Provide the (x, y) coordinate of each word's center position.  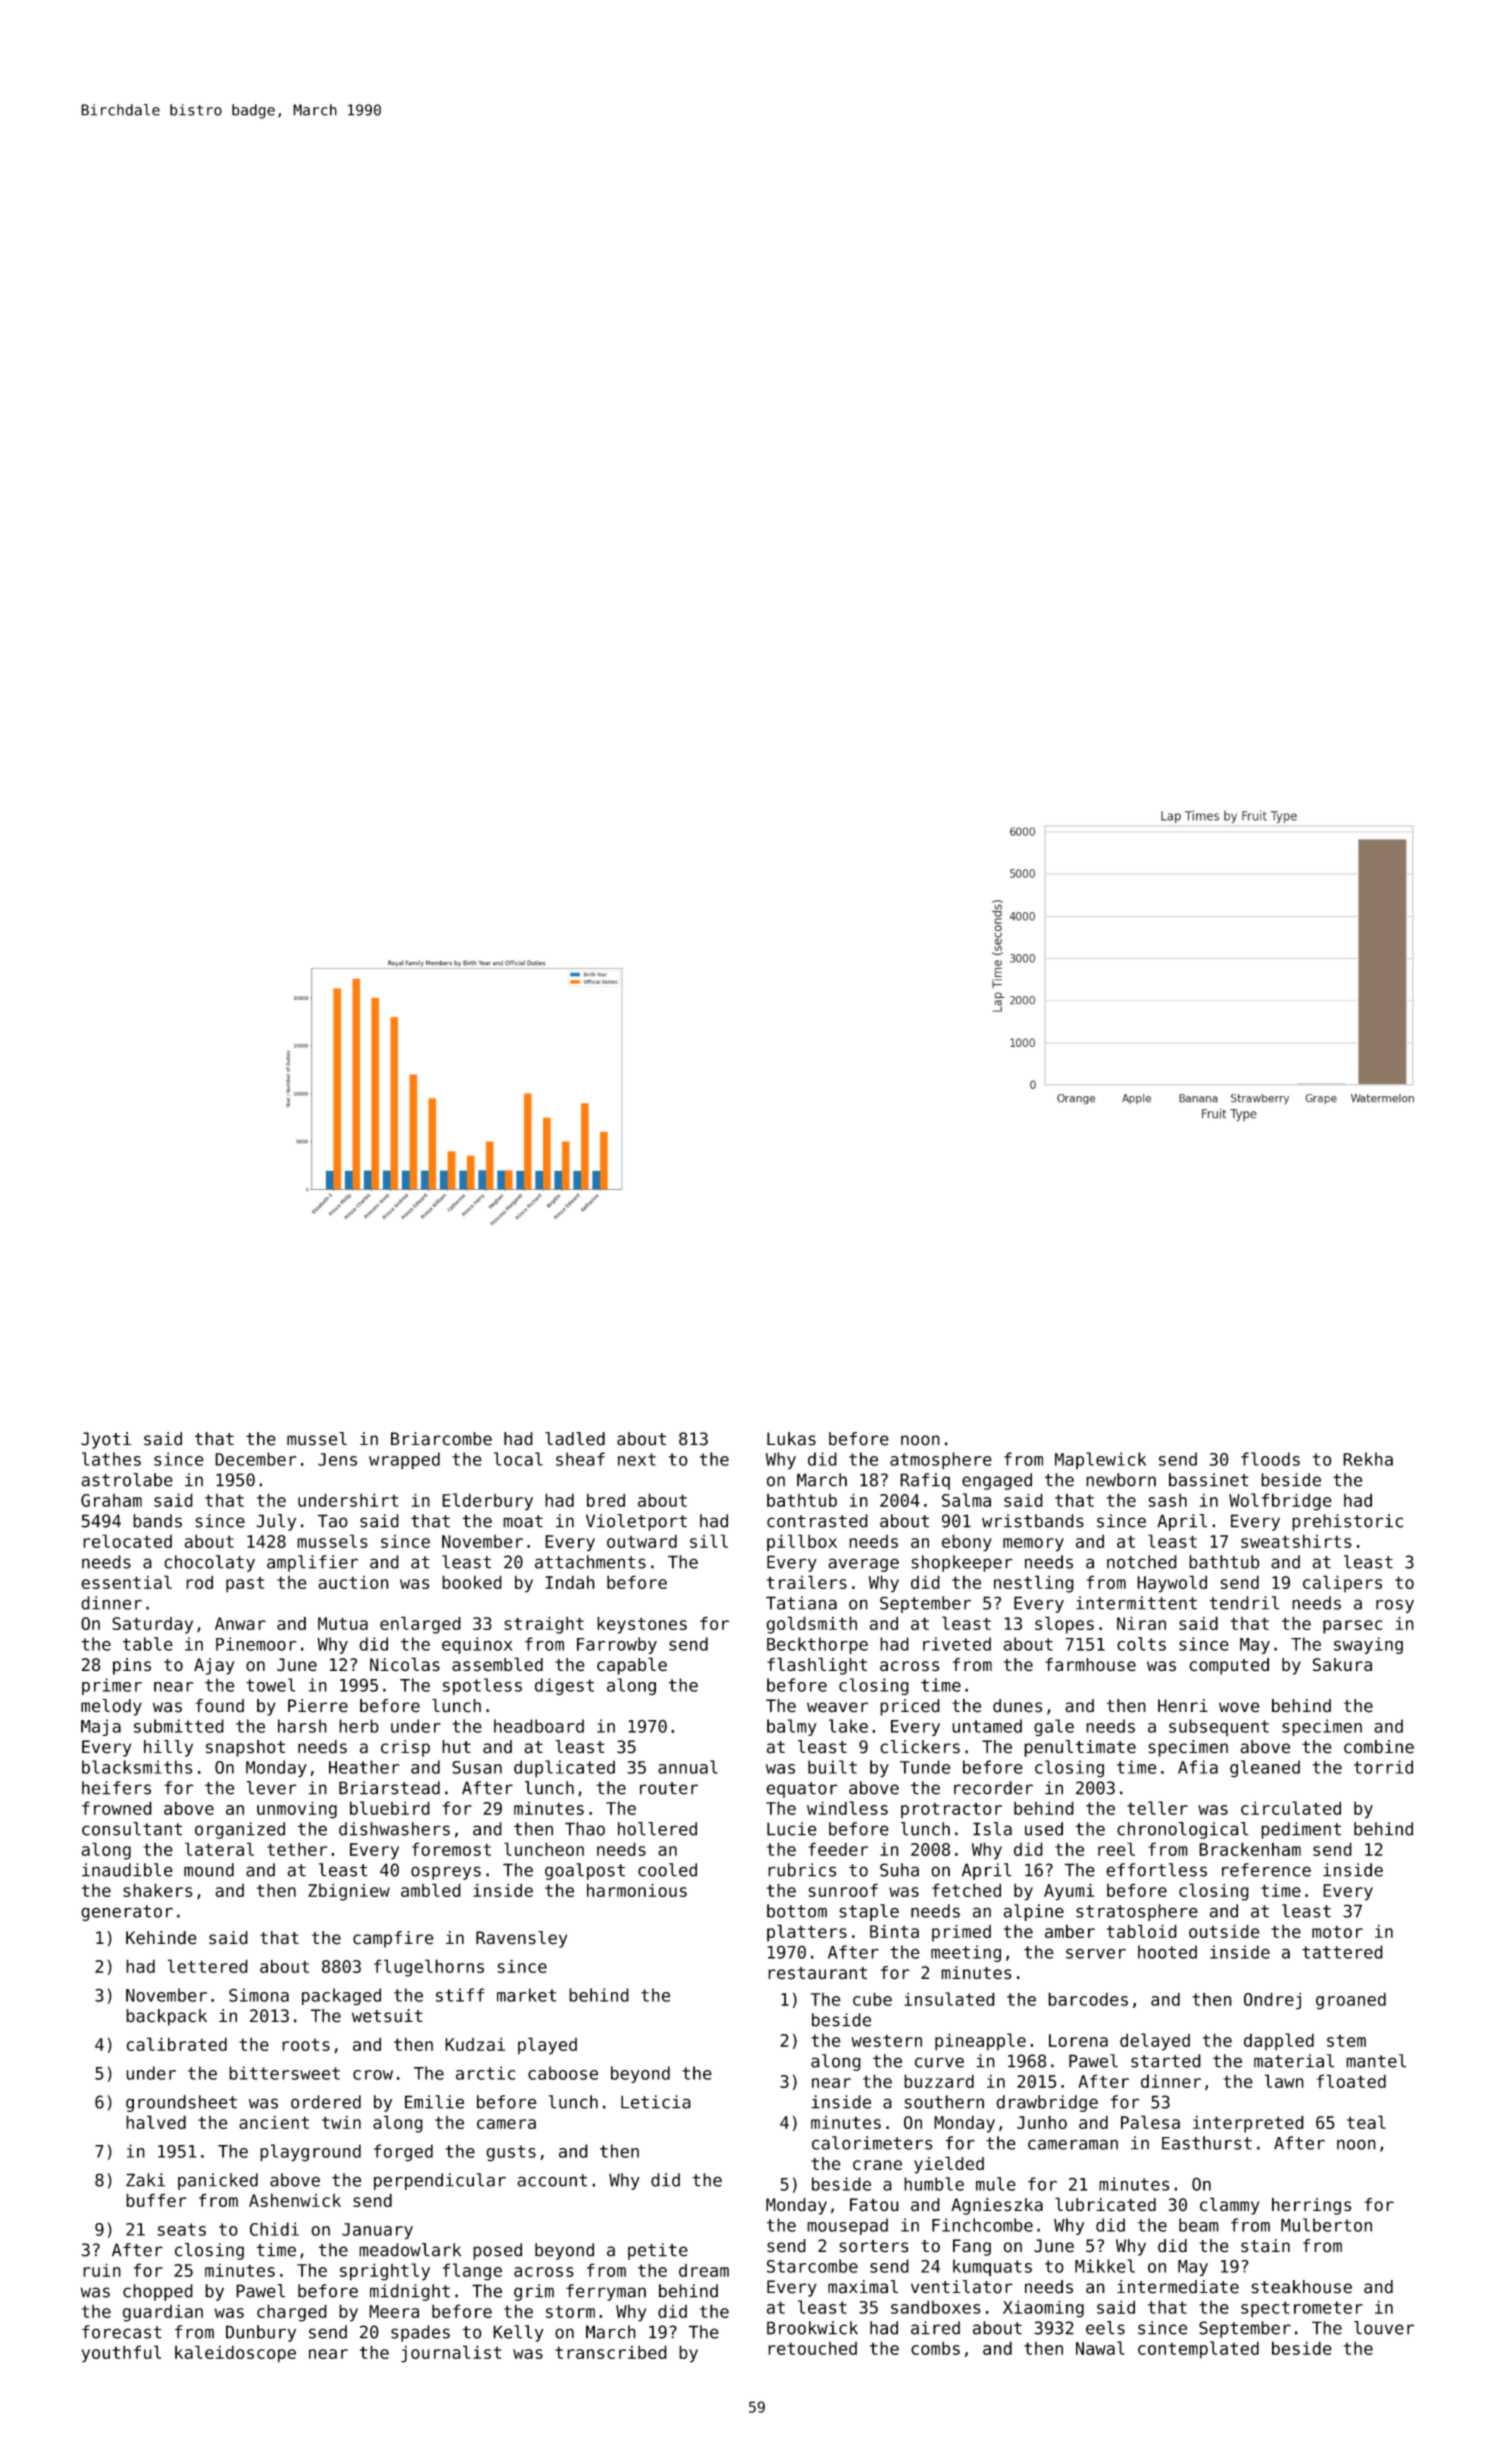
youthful (121, 2354)
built (832, 1767)
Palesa (1150, 2122)
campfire (393, 1939)
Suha (899, 1870)
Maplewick (1100, 1460)
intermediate (1178, 2287)
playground (310, 2153)
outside (1224, 1931)
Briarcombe (441, 1439)
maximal (863, 2287)
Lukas (791, 1439)
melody (111, 1707)
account (552, 2180)
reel (1116, 1849)
